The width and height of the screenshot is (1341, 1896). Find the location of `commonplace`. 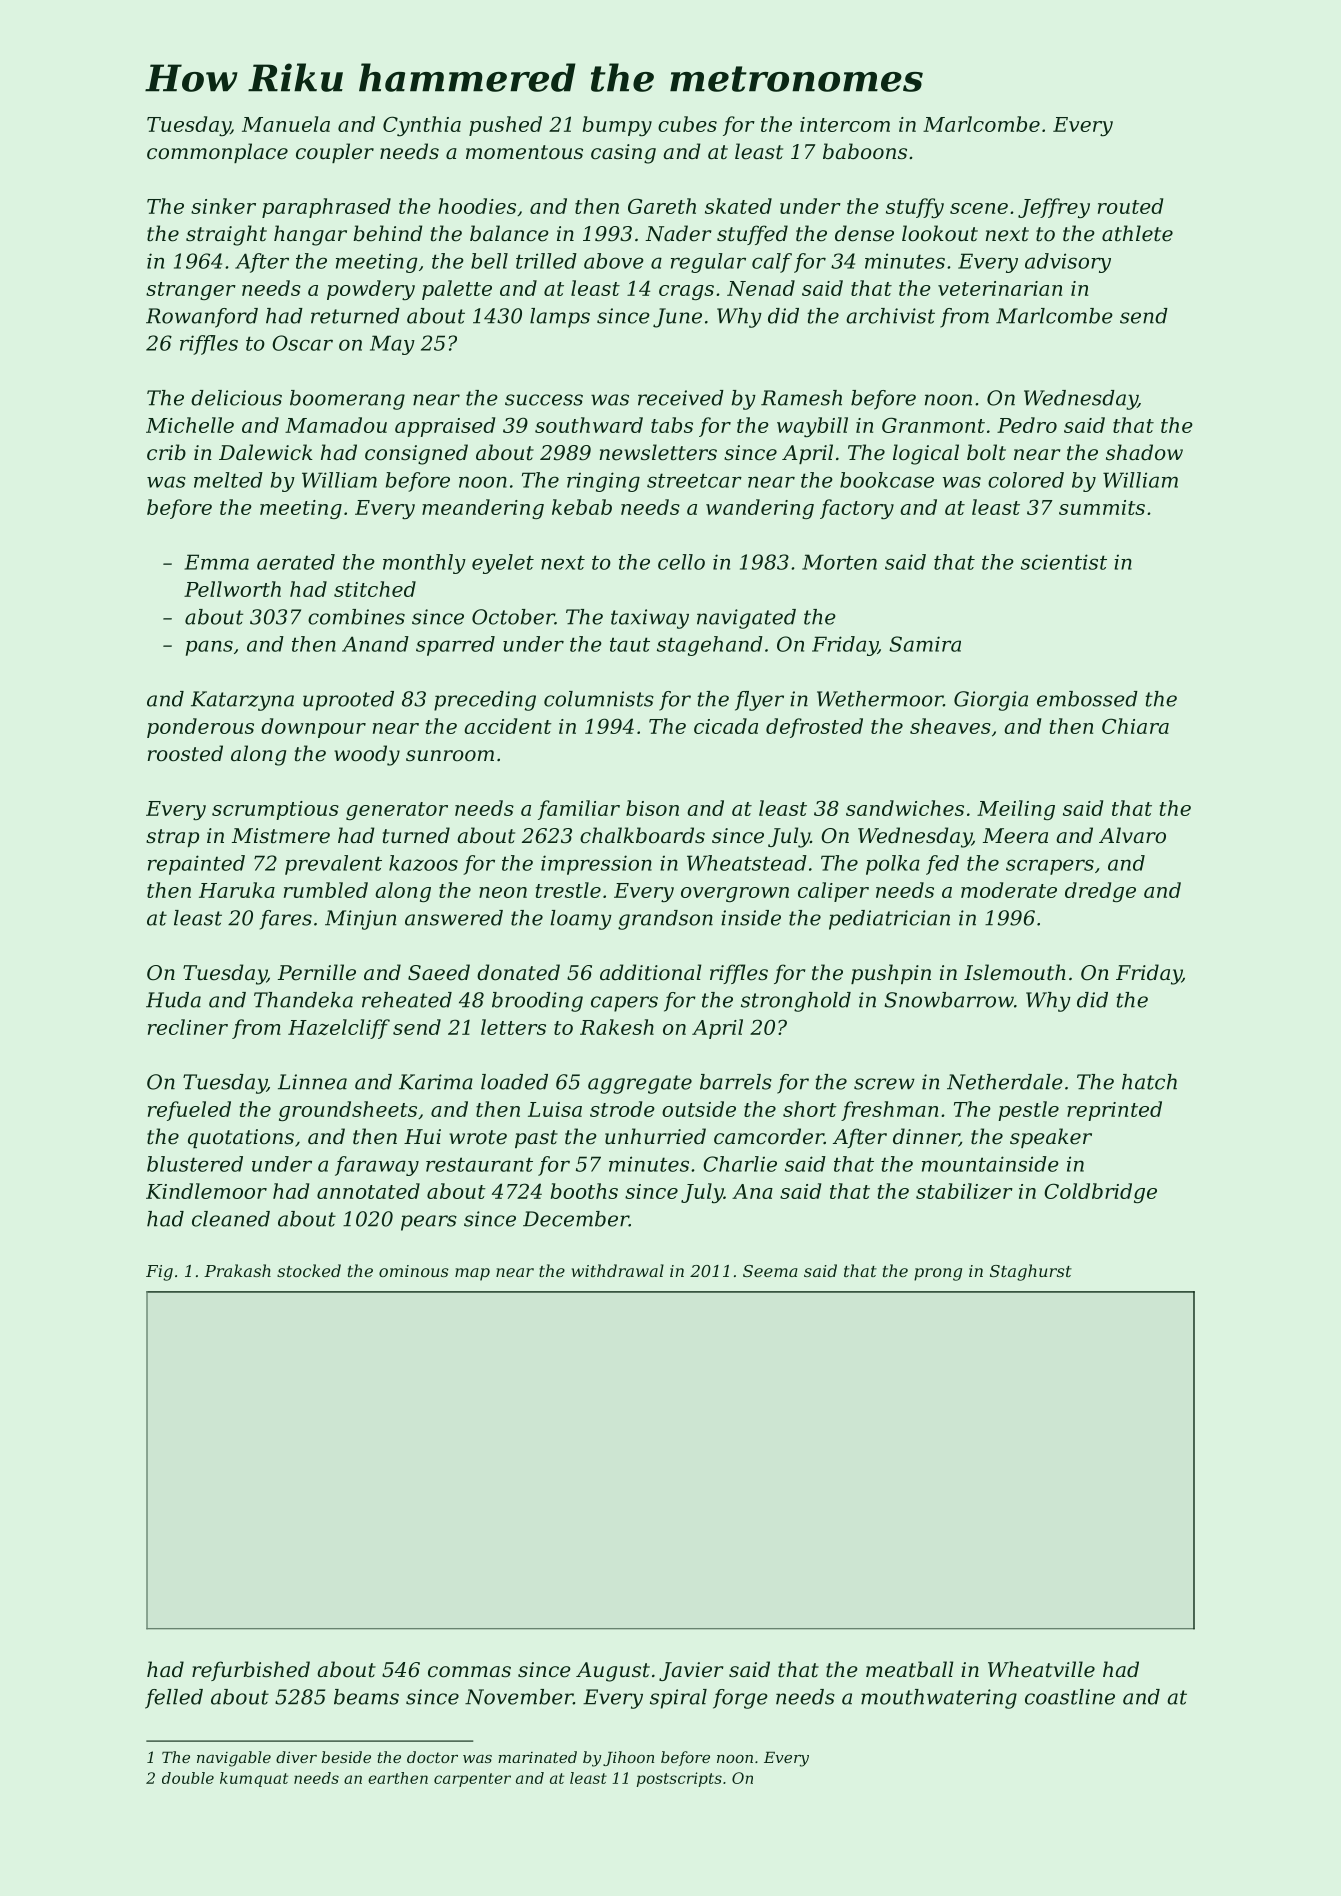

commonplace is located at coordinates (217, 153).
